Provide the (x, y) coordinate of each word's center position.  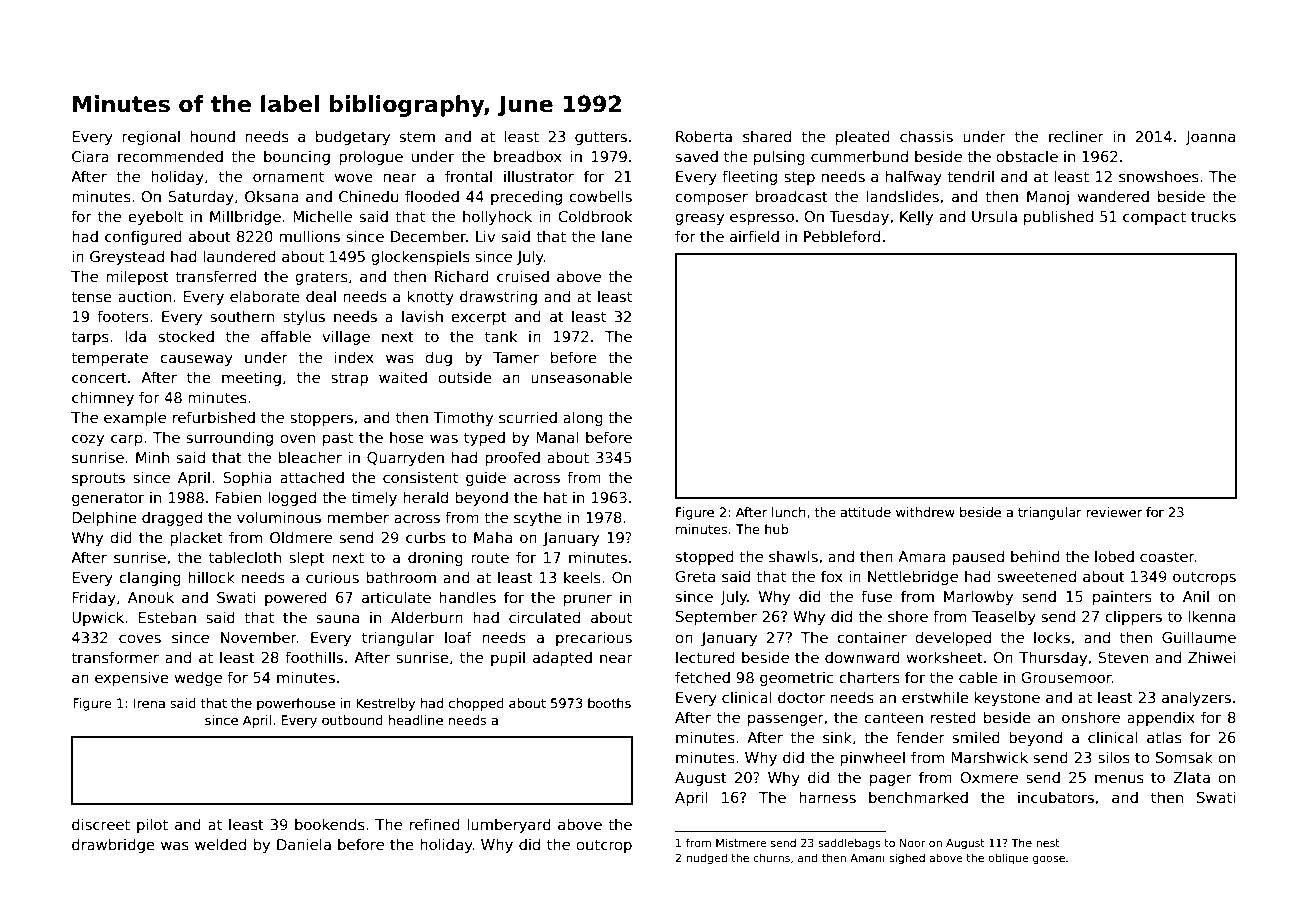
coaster (1167, 556)
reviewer (1114, 512)
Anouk (151, 597)
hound (213, 136)
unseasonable (581, 377)
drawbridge (113, 845)
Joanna (1210, 138)
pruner (588, 600)
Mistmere (741, 842)
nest (1048, 843)
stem (417, 136)
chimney (103, 398)
